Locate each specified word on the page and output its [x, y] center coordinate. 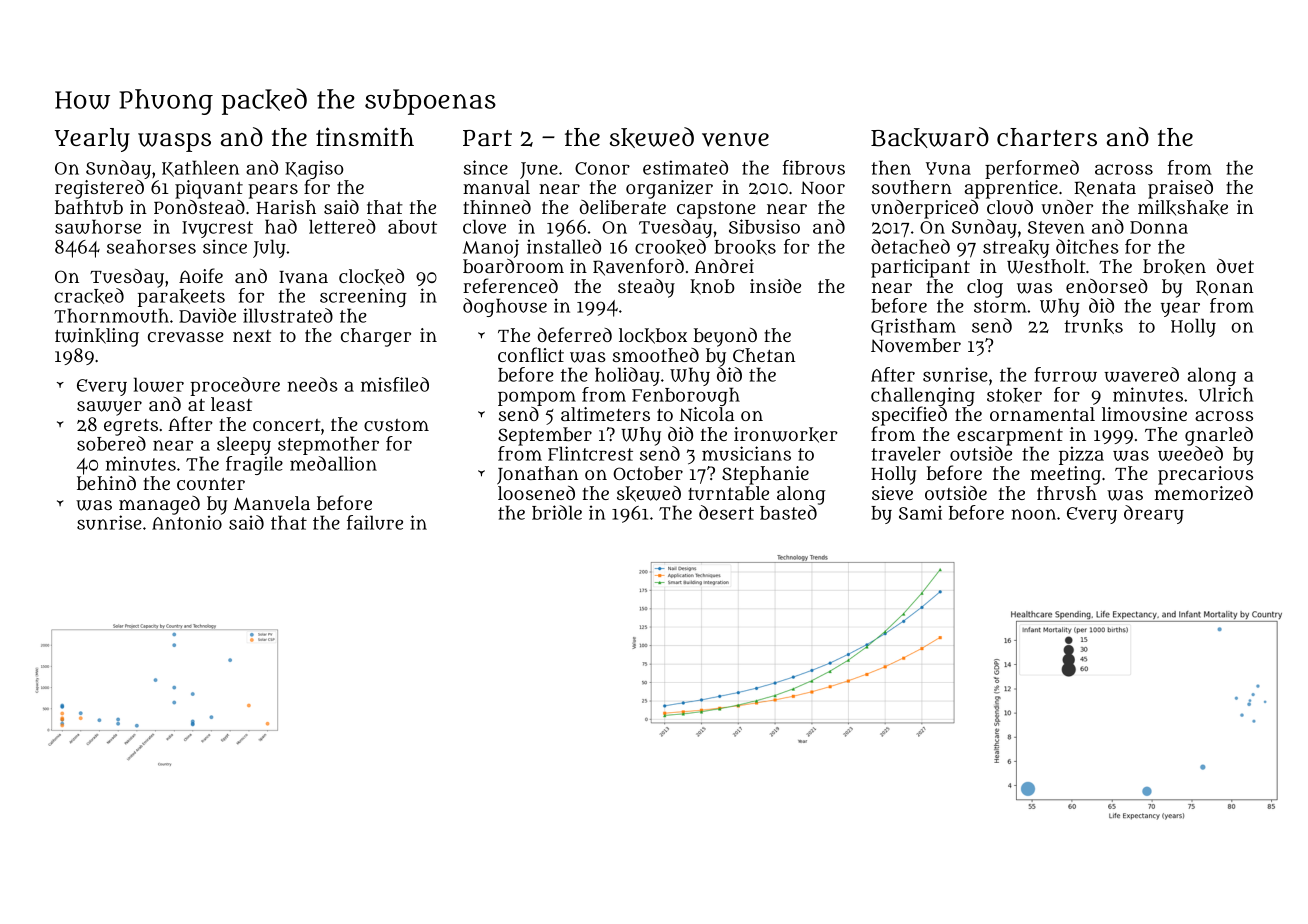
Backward [930, 137]
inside [775, 286]
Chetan [764, 355]
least [231, 404]
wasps [174, 142]
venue [735, 139]
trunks [1093, 326]
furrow [1065, 374]
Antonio [187, 522]
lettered [342, 226]
